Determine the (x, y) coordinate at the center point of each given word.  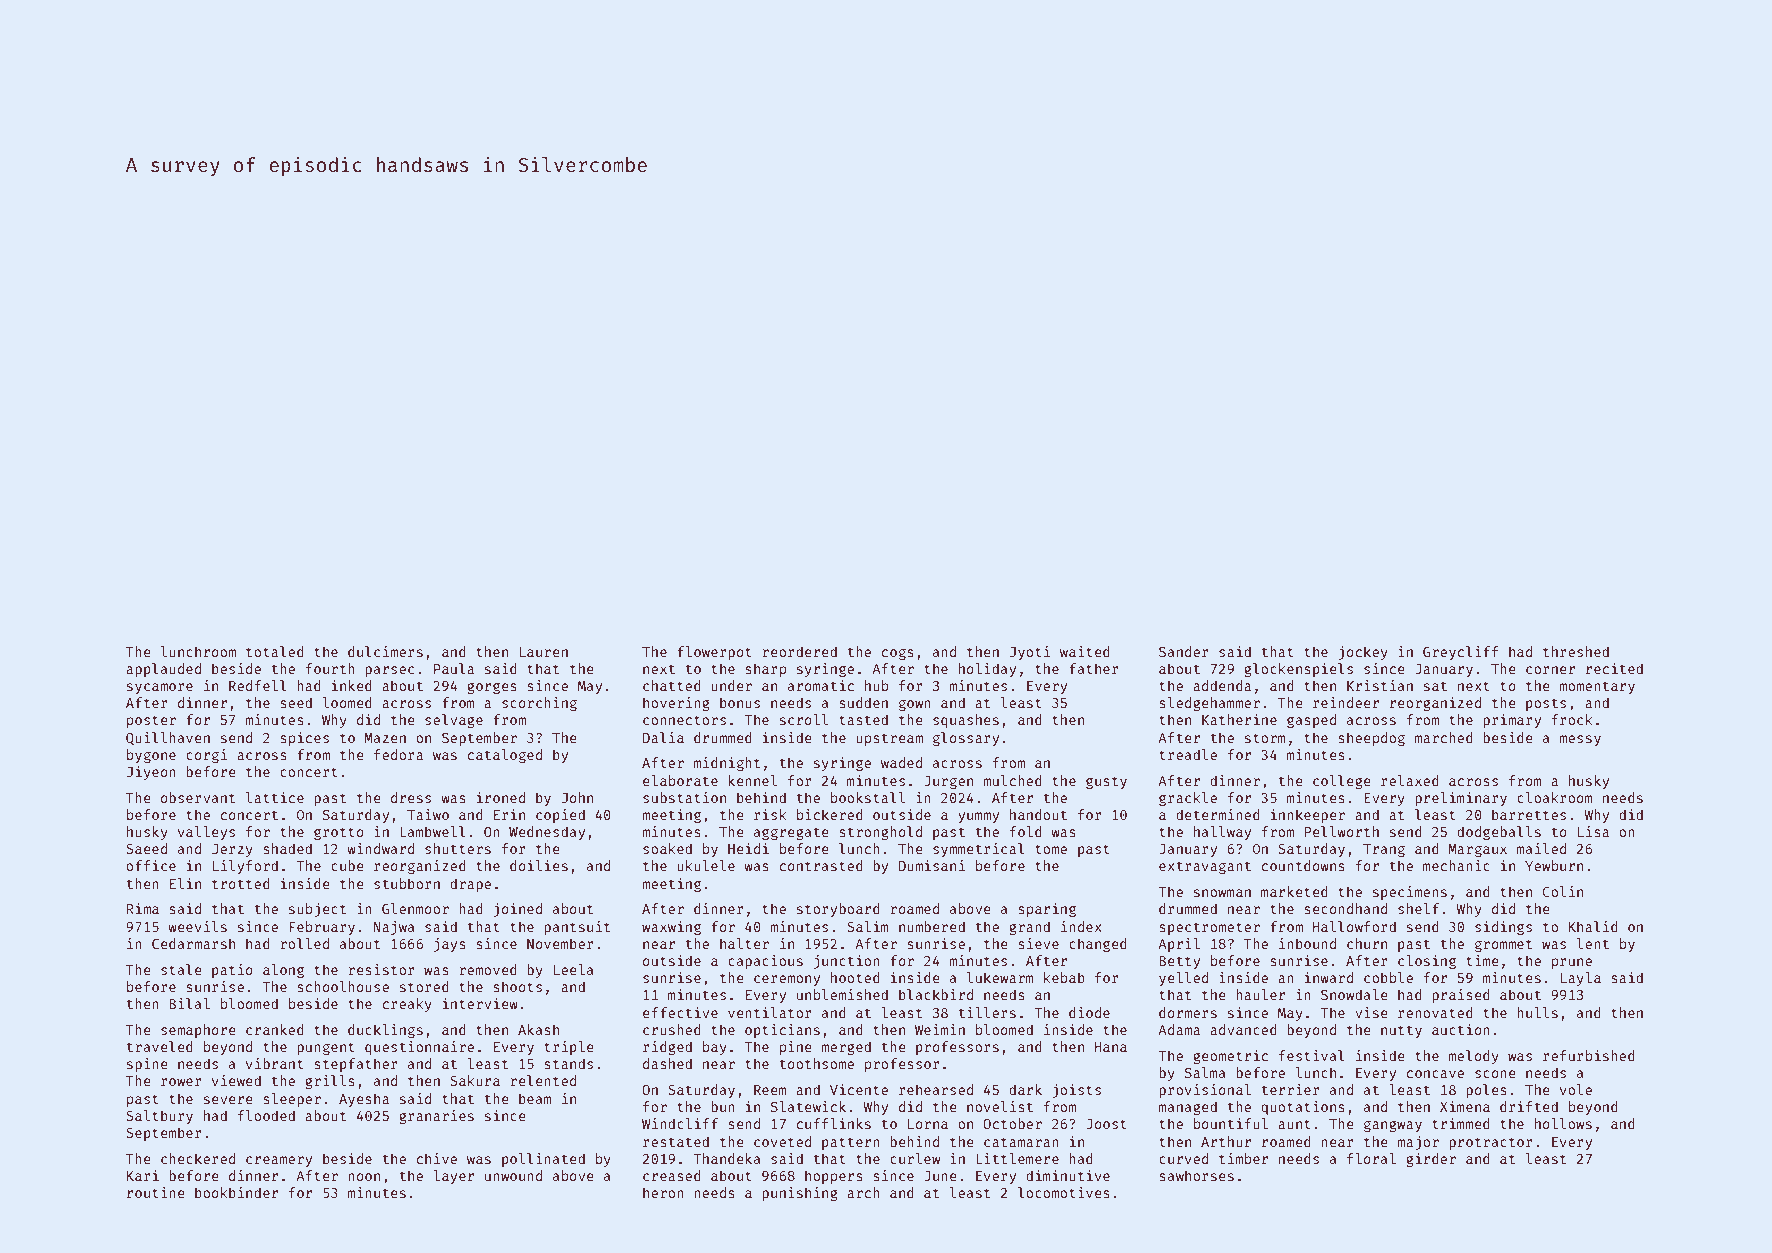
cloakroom (1555, 797)
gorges (492, 688)
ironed (501, 797)
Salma (1205, 1072)
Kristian (1380, 685)
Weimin (940, 1029)
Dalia (663, 737)
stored (424, 986)
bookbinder (236, 1192)
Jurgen (948, 782)
